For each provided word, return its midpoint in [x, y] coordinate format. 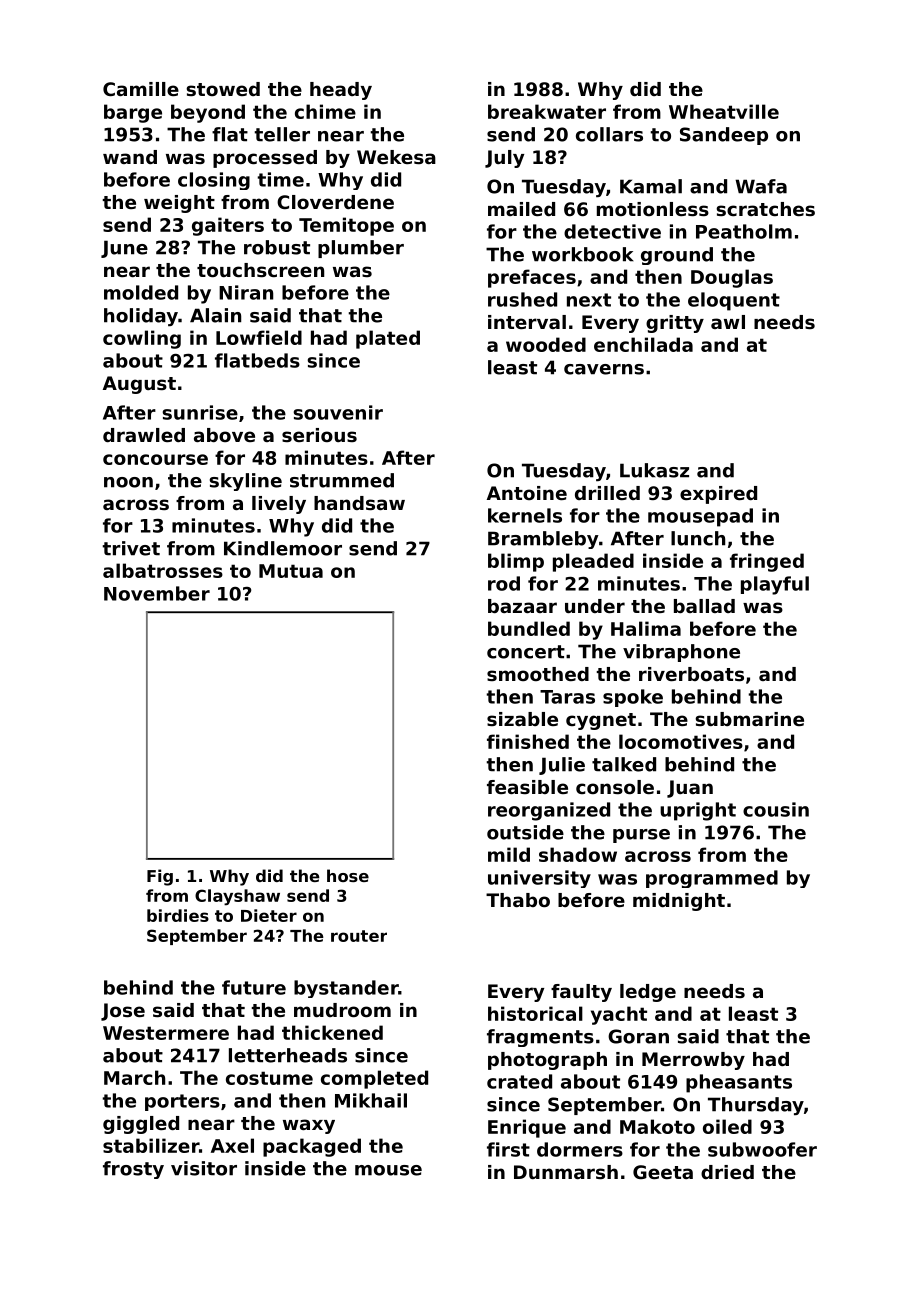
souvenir [338, 412]
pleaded [593, 562]
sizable [522, 719]
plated [388, 339]
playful [775, 585]
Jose [123, 1012]
